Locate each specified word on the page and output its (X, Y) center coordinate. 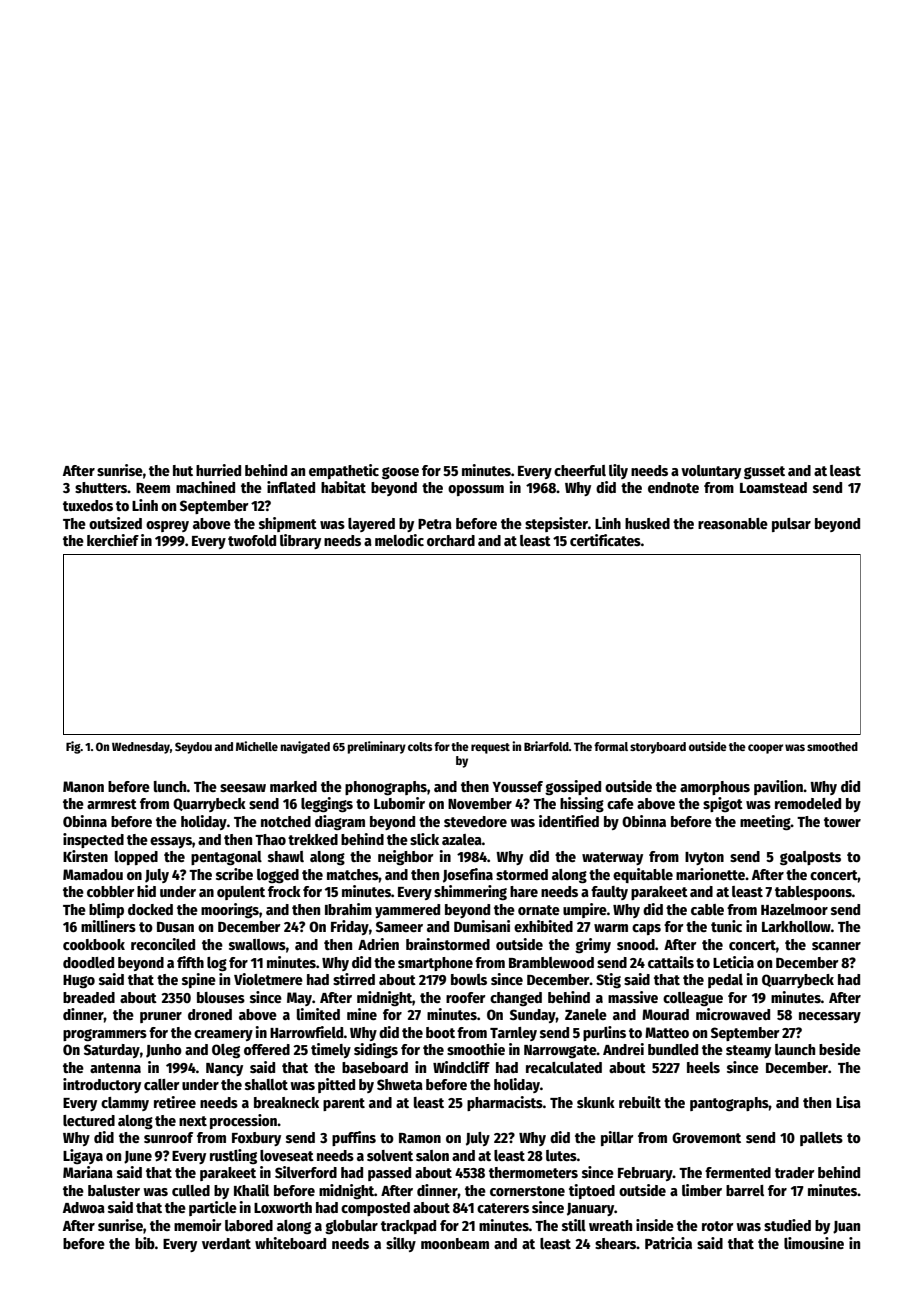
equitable (643, 875)
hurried (218, 470)
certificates (605, 540)
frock (284, 891)
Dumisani (482, 926)
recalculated (564, 1067)
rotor (718, 1226)
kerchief (113, 540)
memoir (198, 1225)
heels (703, 1067)
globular (351, 1227)
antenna (115, 1068)
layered (371, 525)
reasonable (733, 523)
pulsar (791, 525)
